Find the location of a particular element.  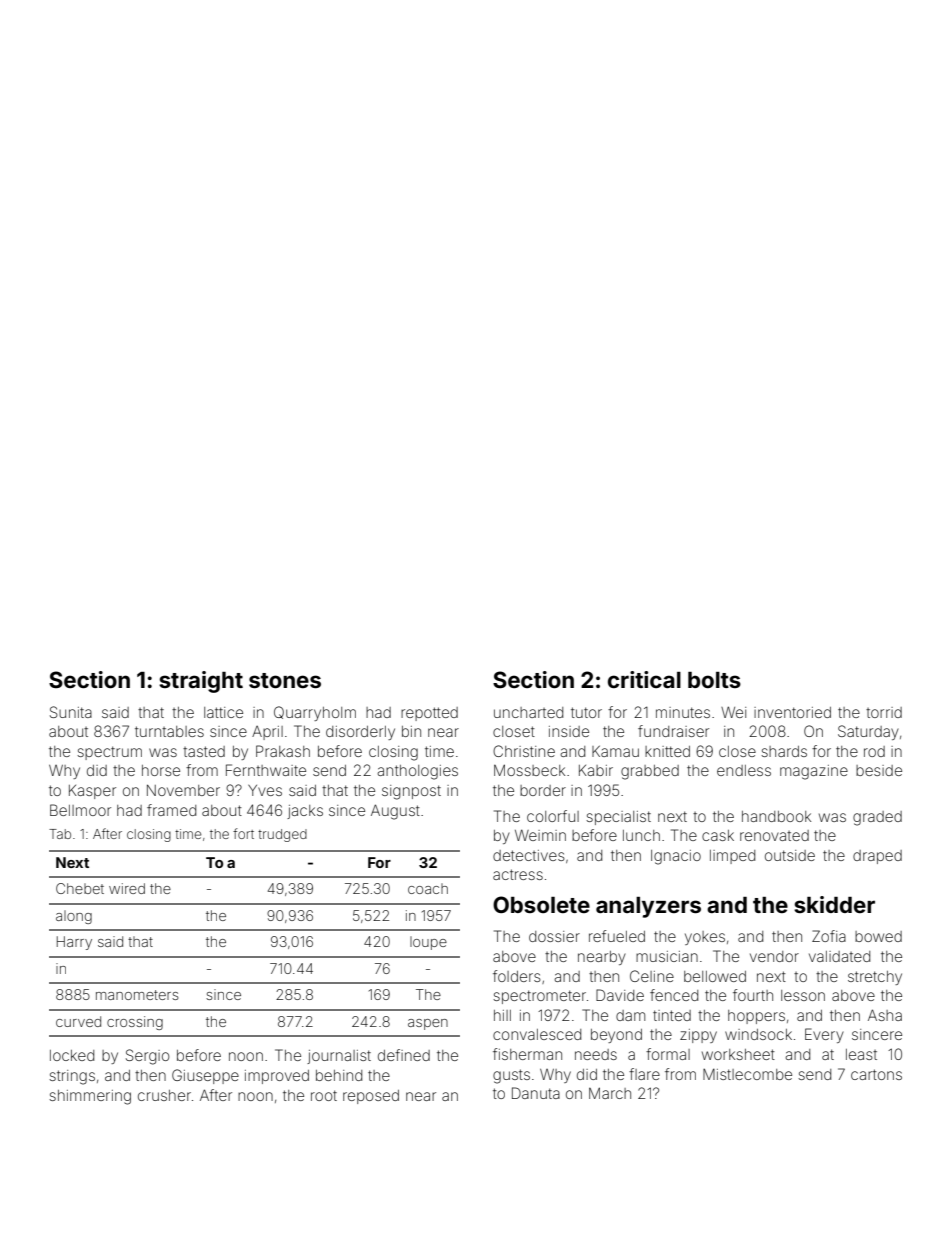

rod is located at coordinates (874, 751).
